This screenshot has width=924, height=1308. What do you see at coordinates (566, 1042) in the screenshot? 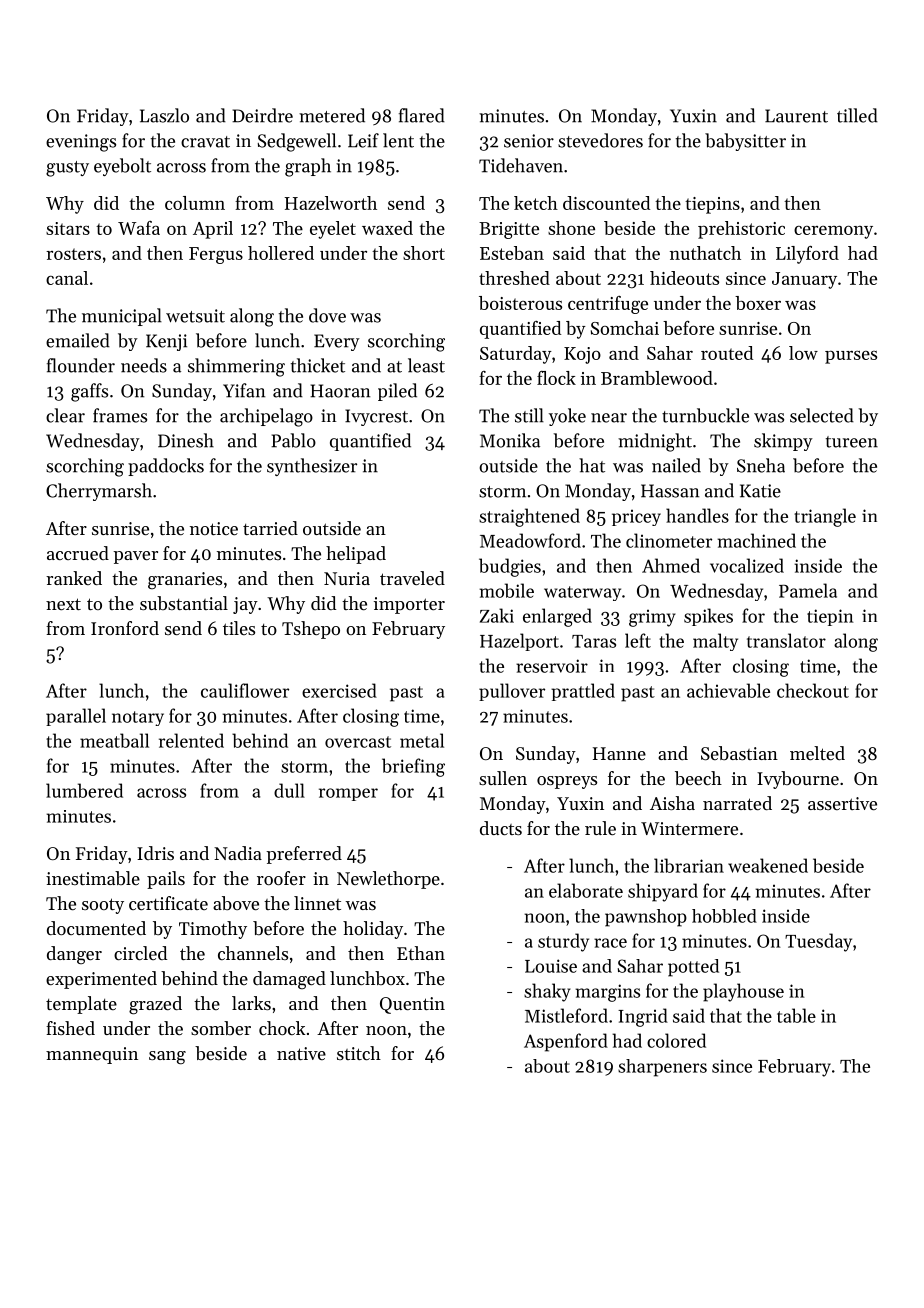
I see `Aspenford` at bounding box center [566, 1042].
